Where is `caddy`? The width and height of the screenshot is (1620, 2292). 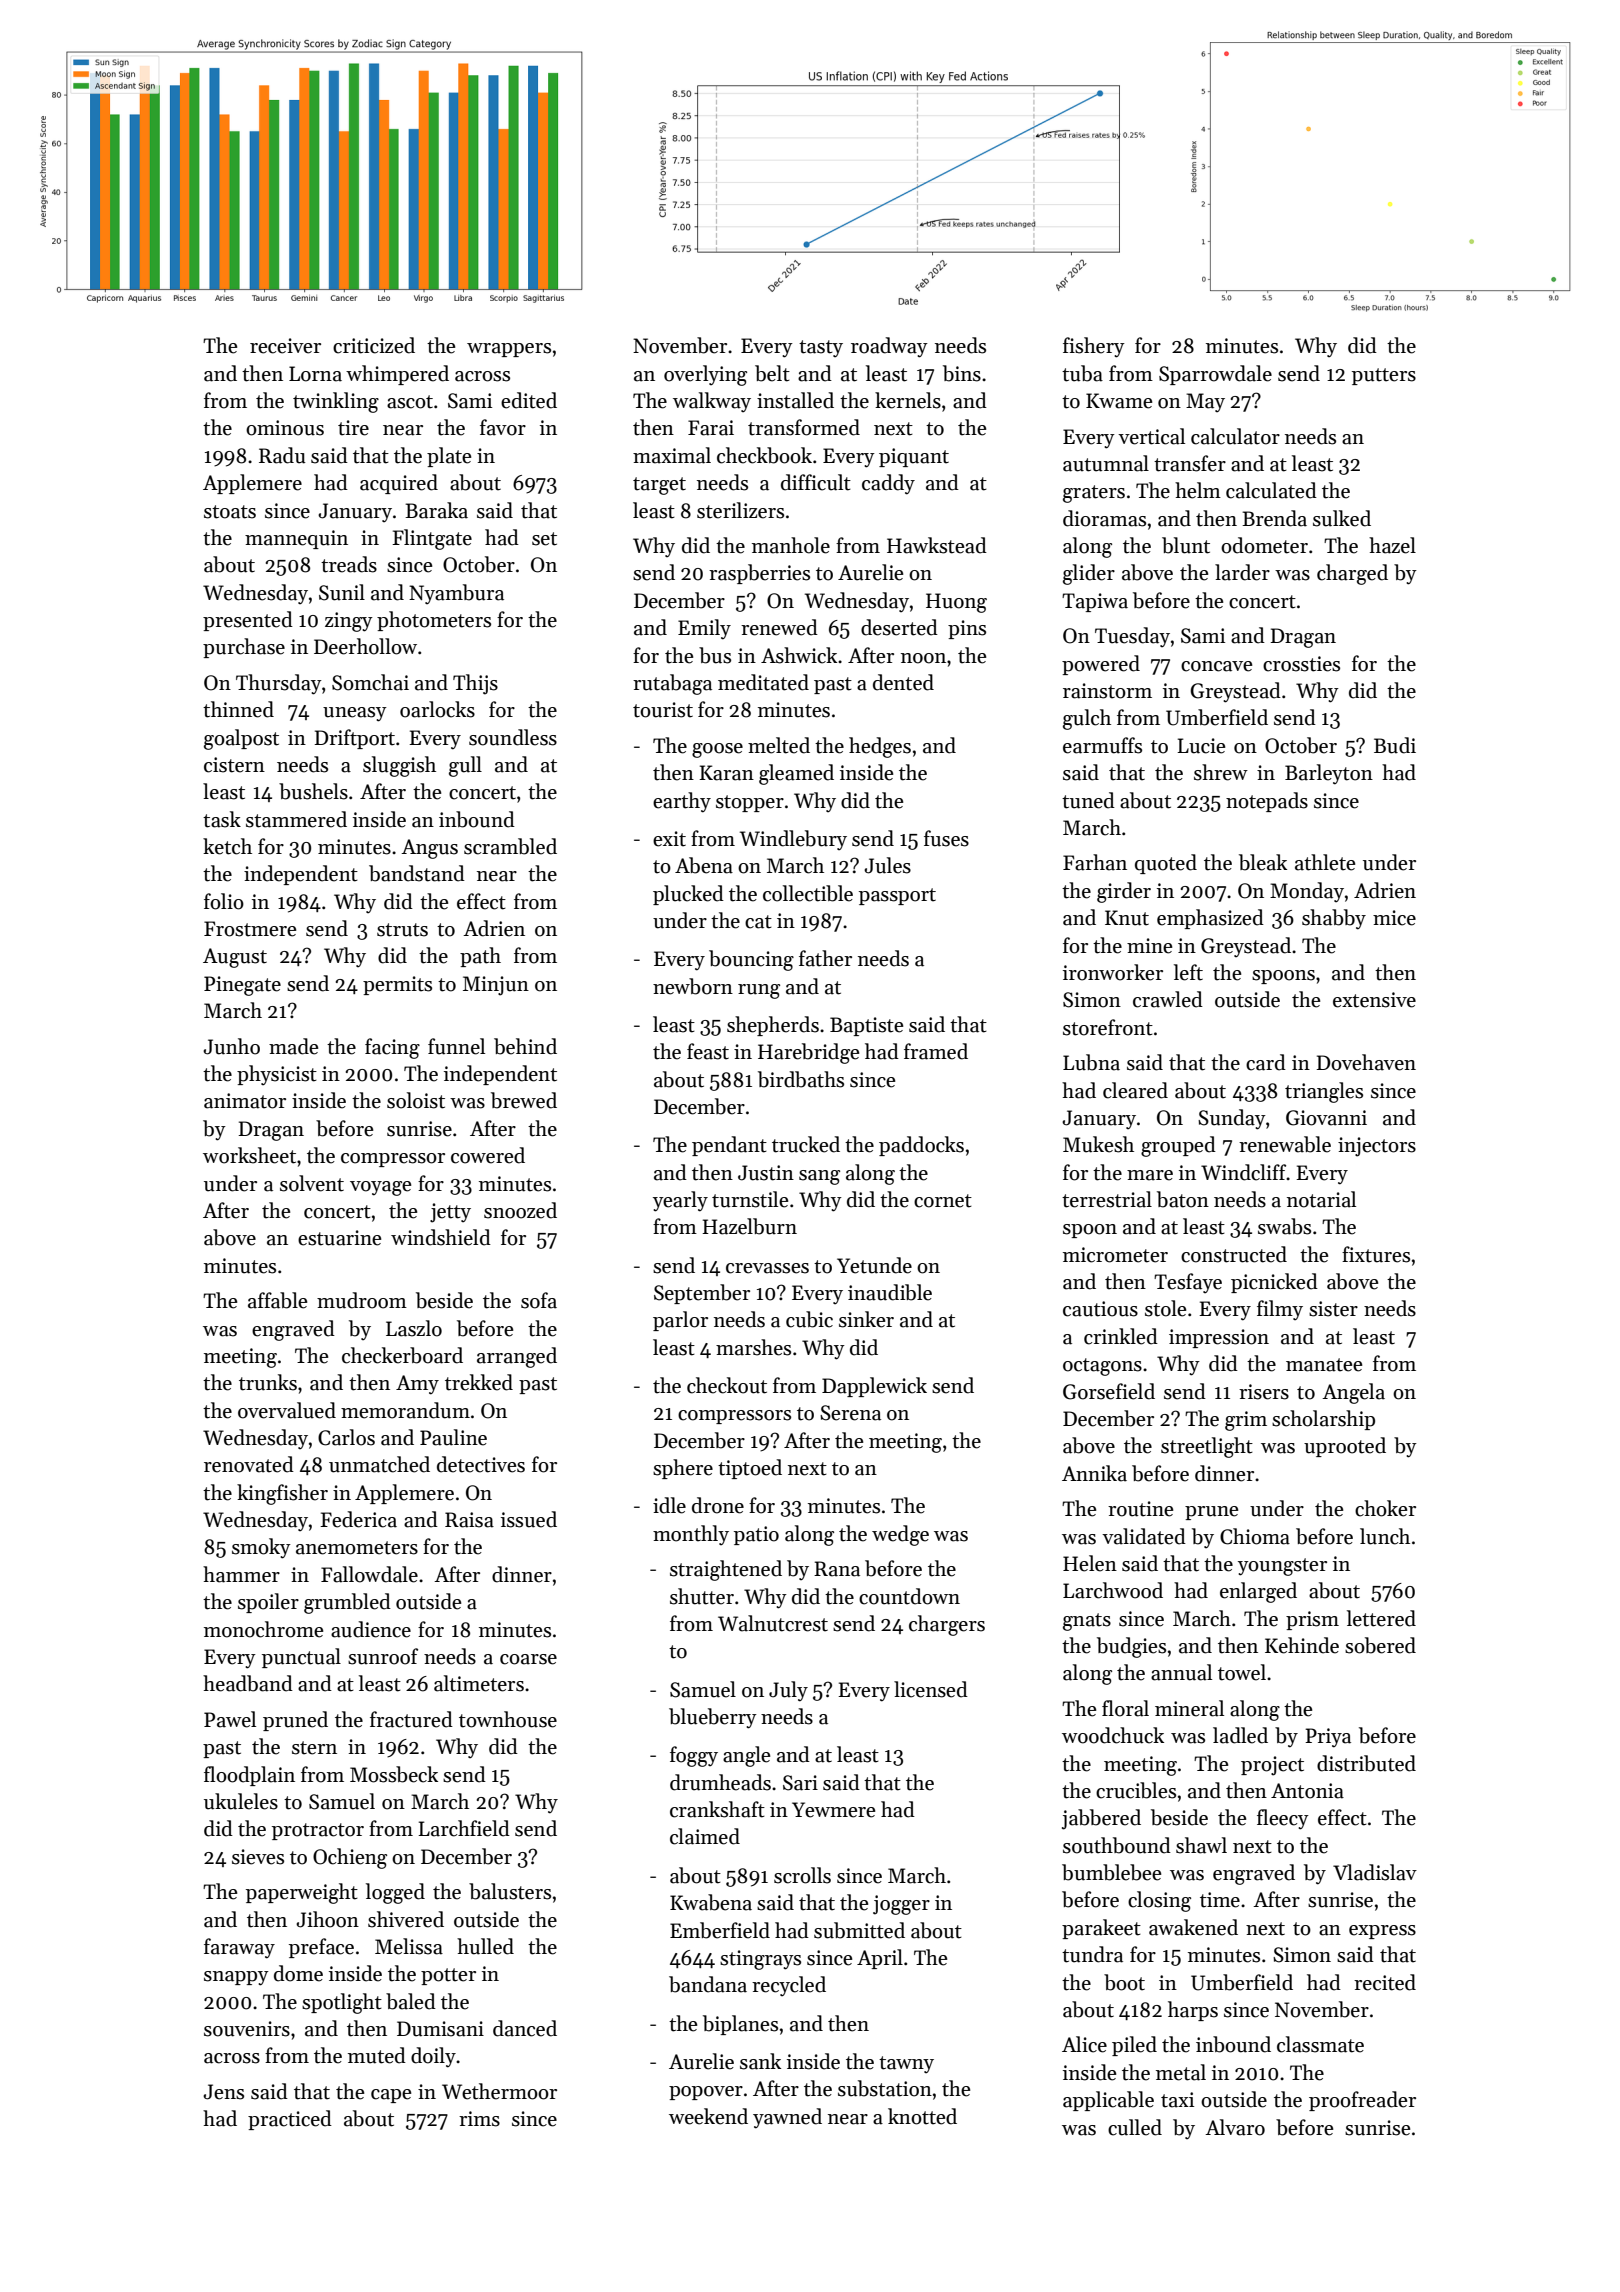 caddy is located at coordinates (888, 484).
